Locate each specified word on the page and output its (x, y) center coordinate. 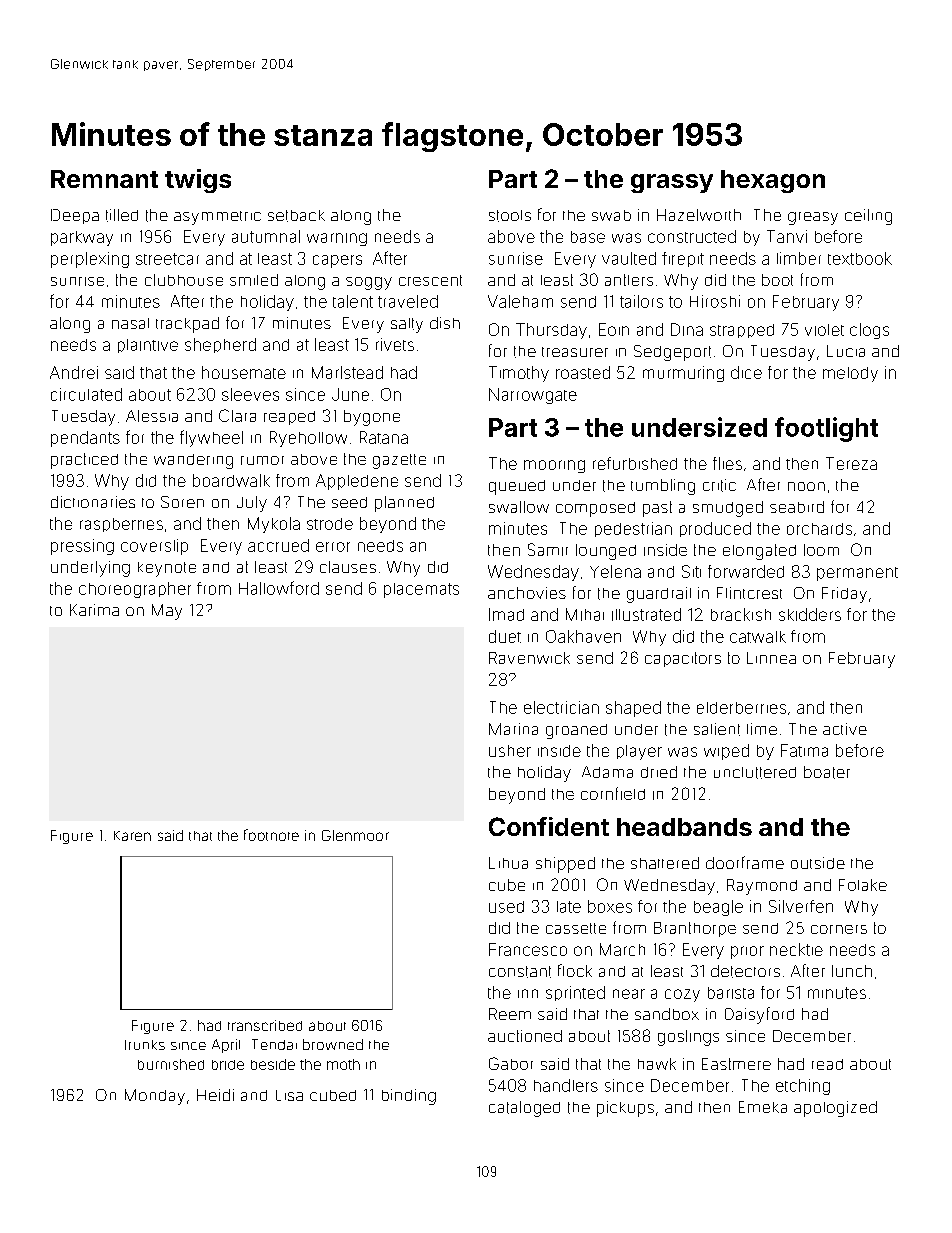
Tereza (851, 463)
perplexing (90, 260)
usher (510, 751)
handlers (566, 1085)
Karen (132, 836)
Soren (182, 502)
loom (821, 550)
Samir (548, 549)
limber (799, 258)
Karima (94, 610)
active (845, 729)
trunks (145, 1045)
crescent (430, 280)
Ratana (384, 437)
